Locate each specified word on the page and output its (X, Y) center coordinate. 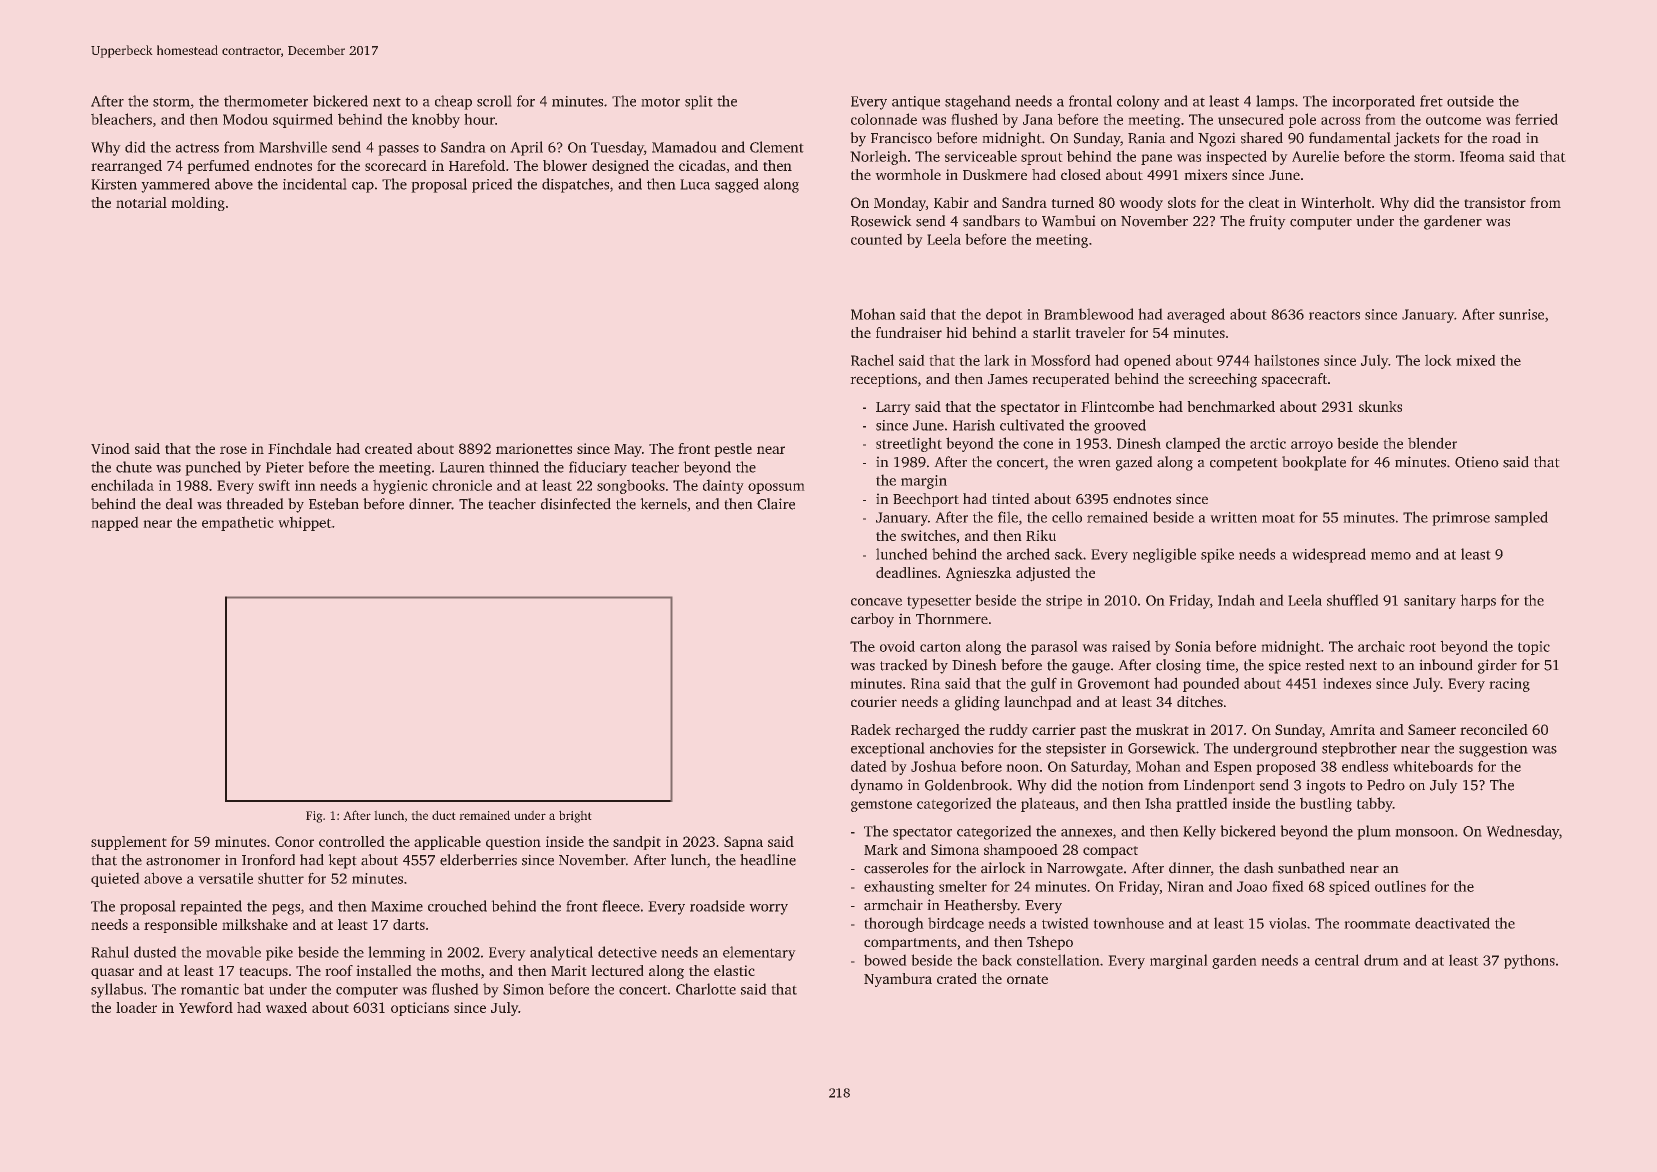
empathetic (237, 524)
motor (661, 102)
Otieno (1477, 462)
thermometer (266, 101)
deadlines (906, 572)
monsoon (1425, 833)
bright (575, 817)
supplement (128, 843)
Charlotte (706, 989)
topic (1534, 648)
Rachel (872, 360)
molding (198, 204)
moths (460, 970)
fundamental (1349, 138)
